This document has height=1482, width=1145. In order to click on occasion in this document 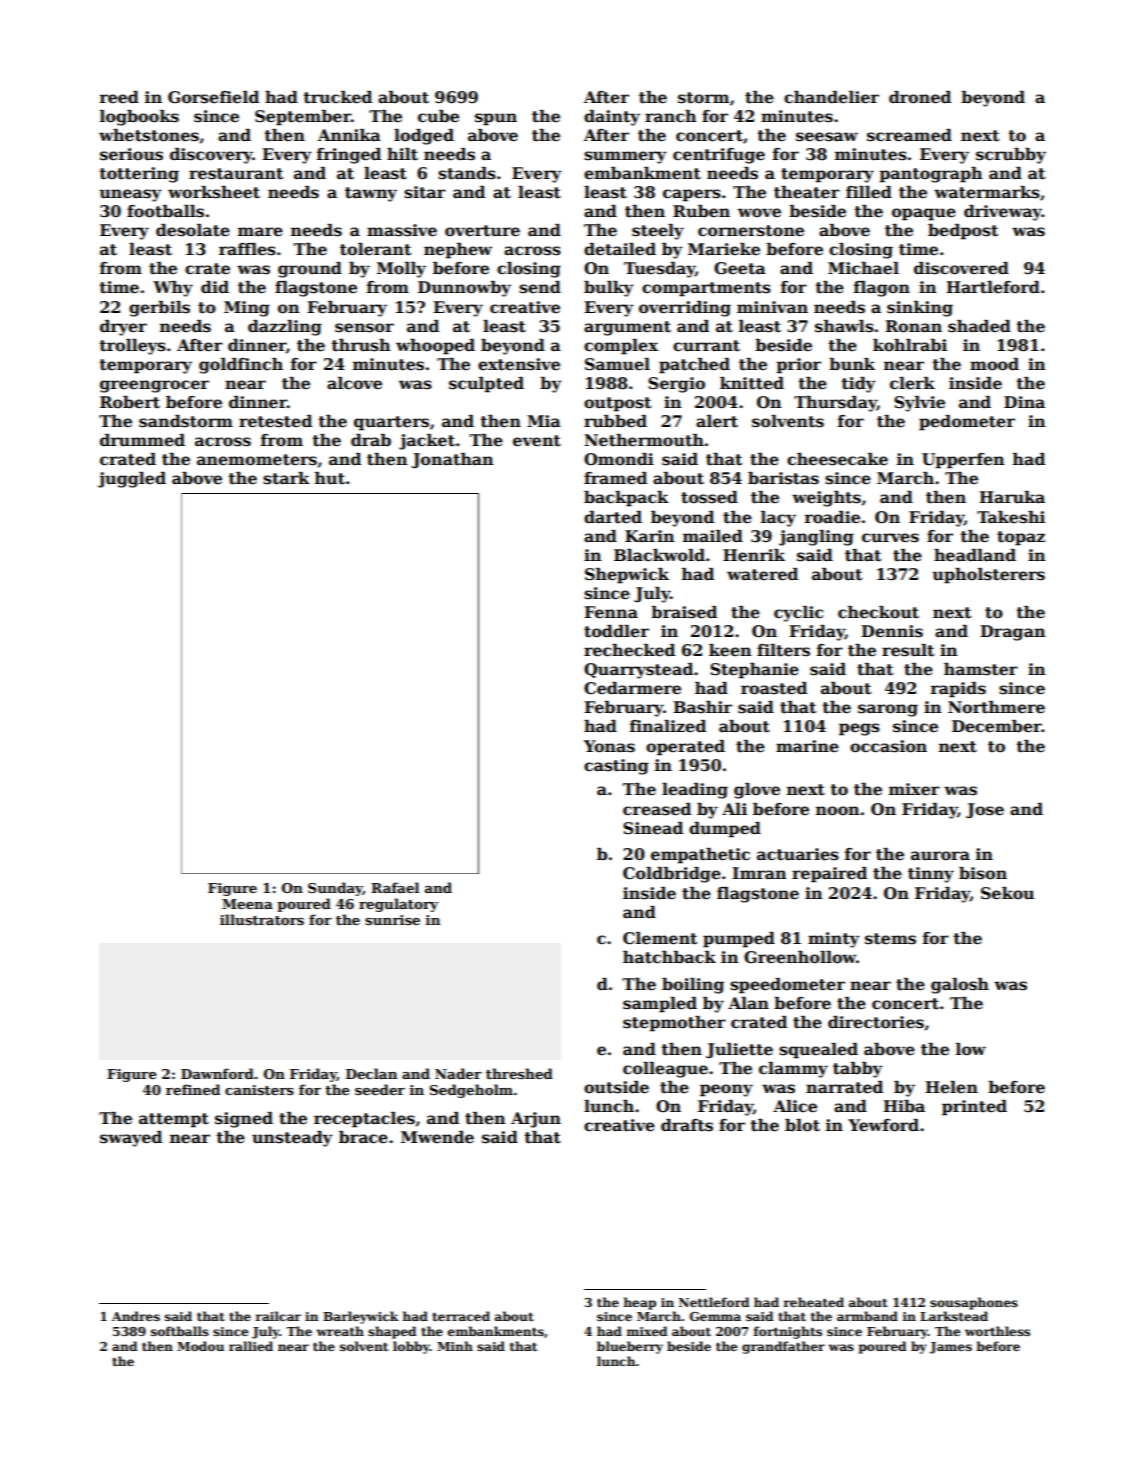, I will do `click(888, 746)`.
